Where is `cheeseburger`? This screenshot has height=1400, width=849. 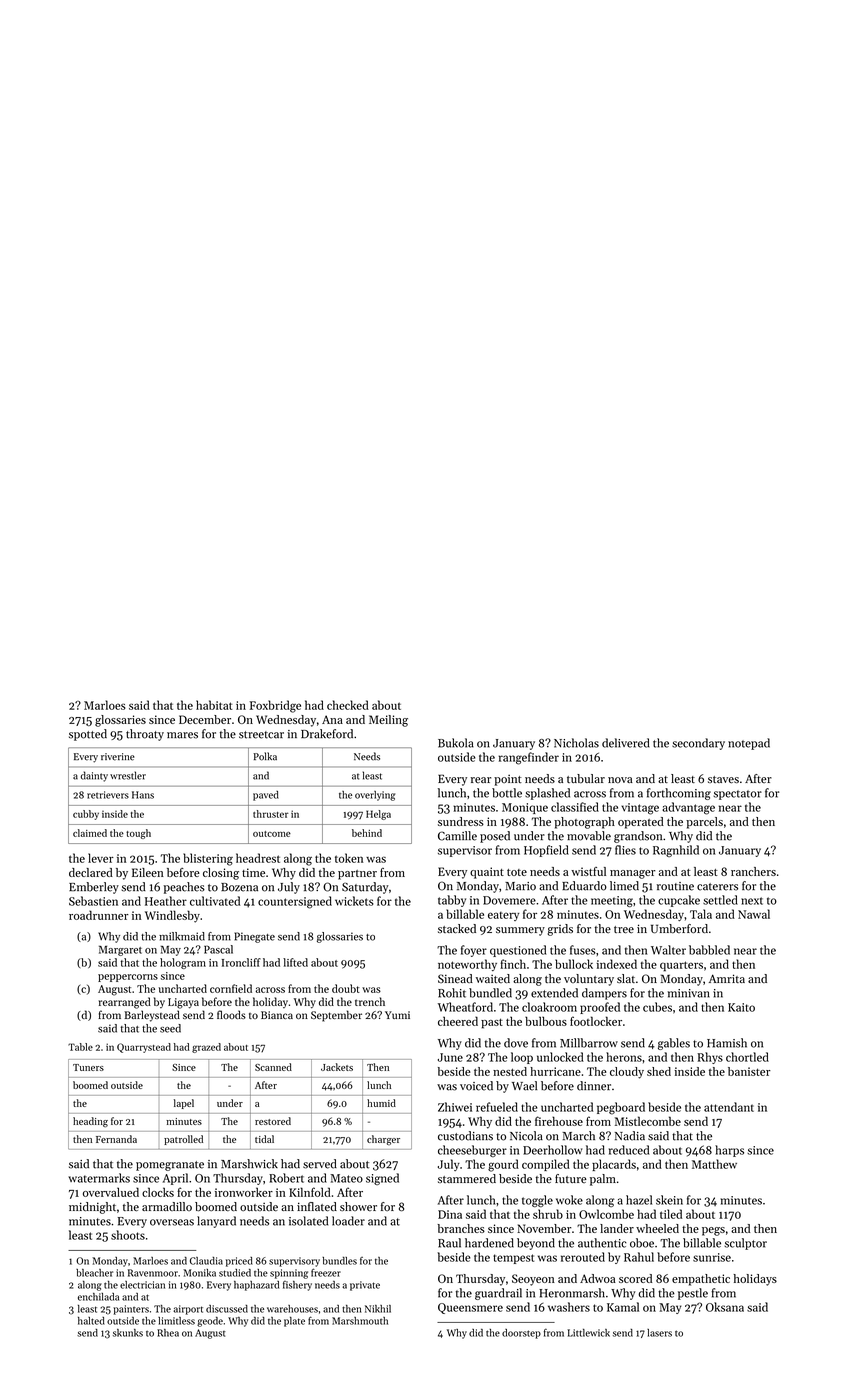 cheeseburger is located at coordinates (472, 1151).
